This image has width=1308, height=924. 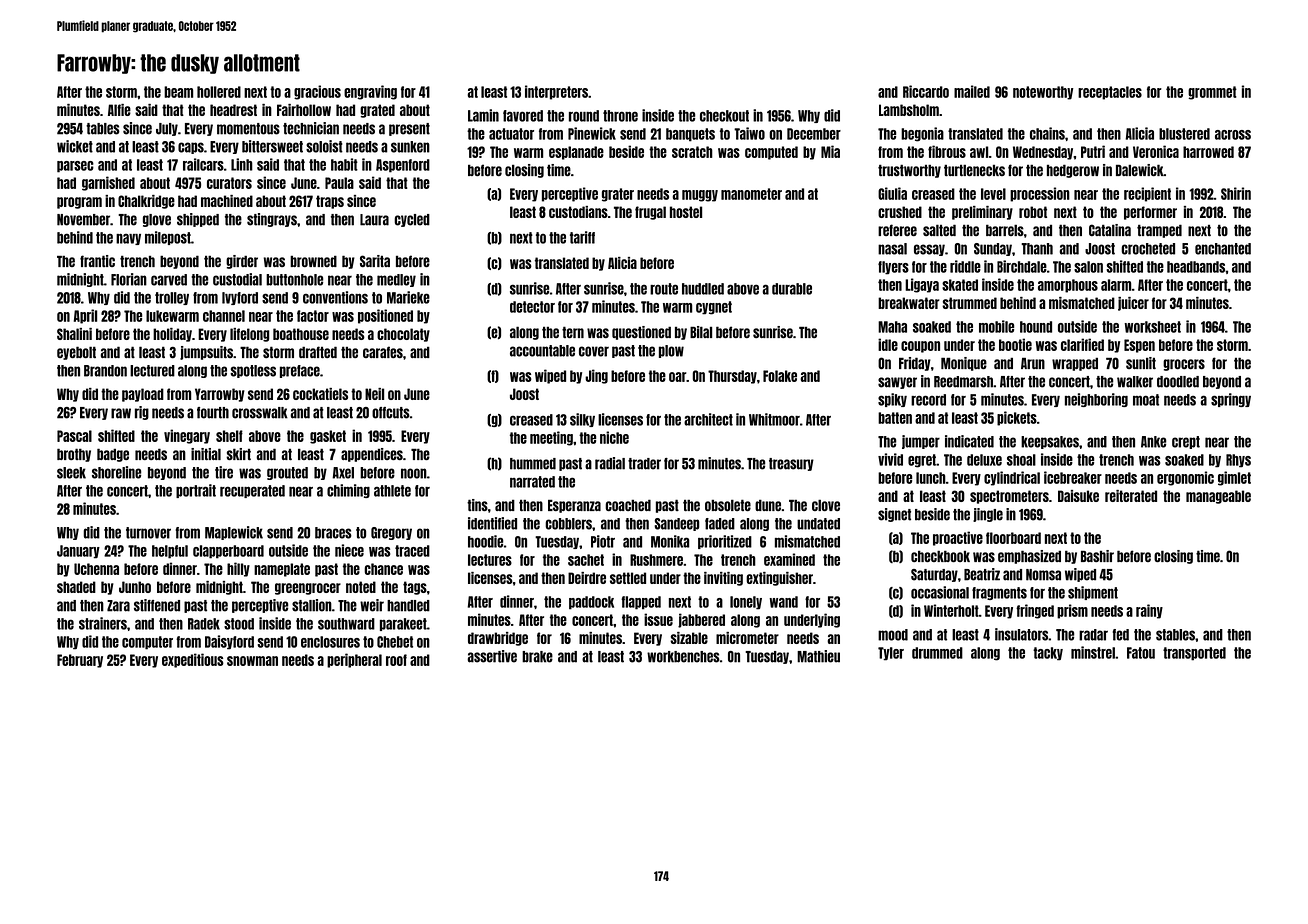 What do you see at coordinates (1152, 327) in the image?
I see `worksheet` at bounding box center [1152, 327].
